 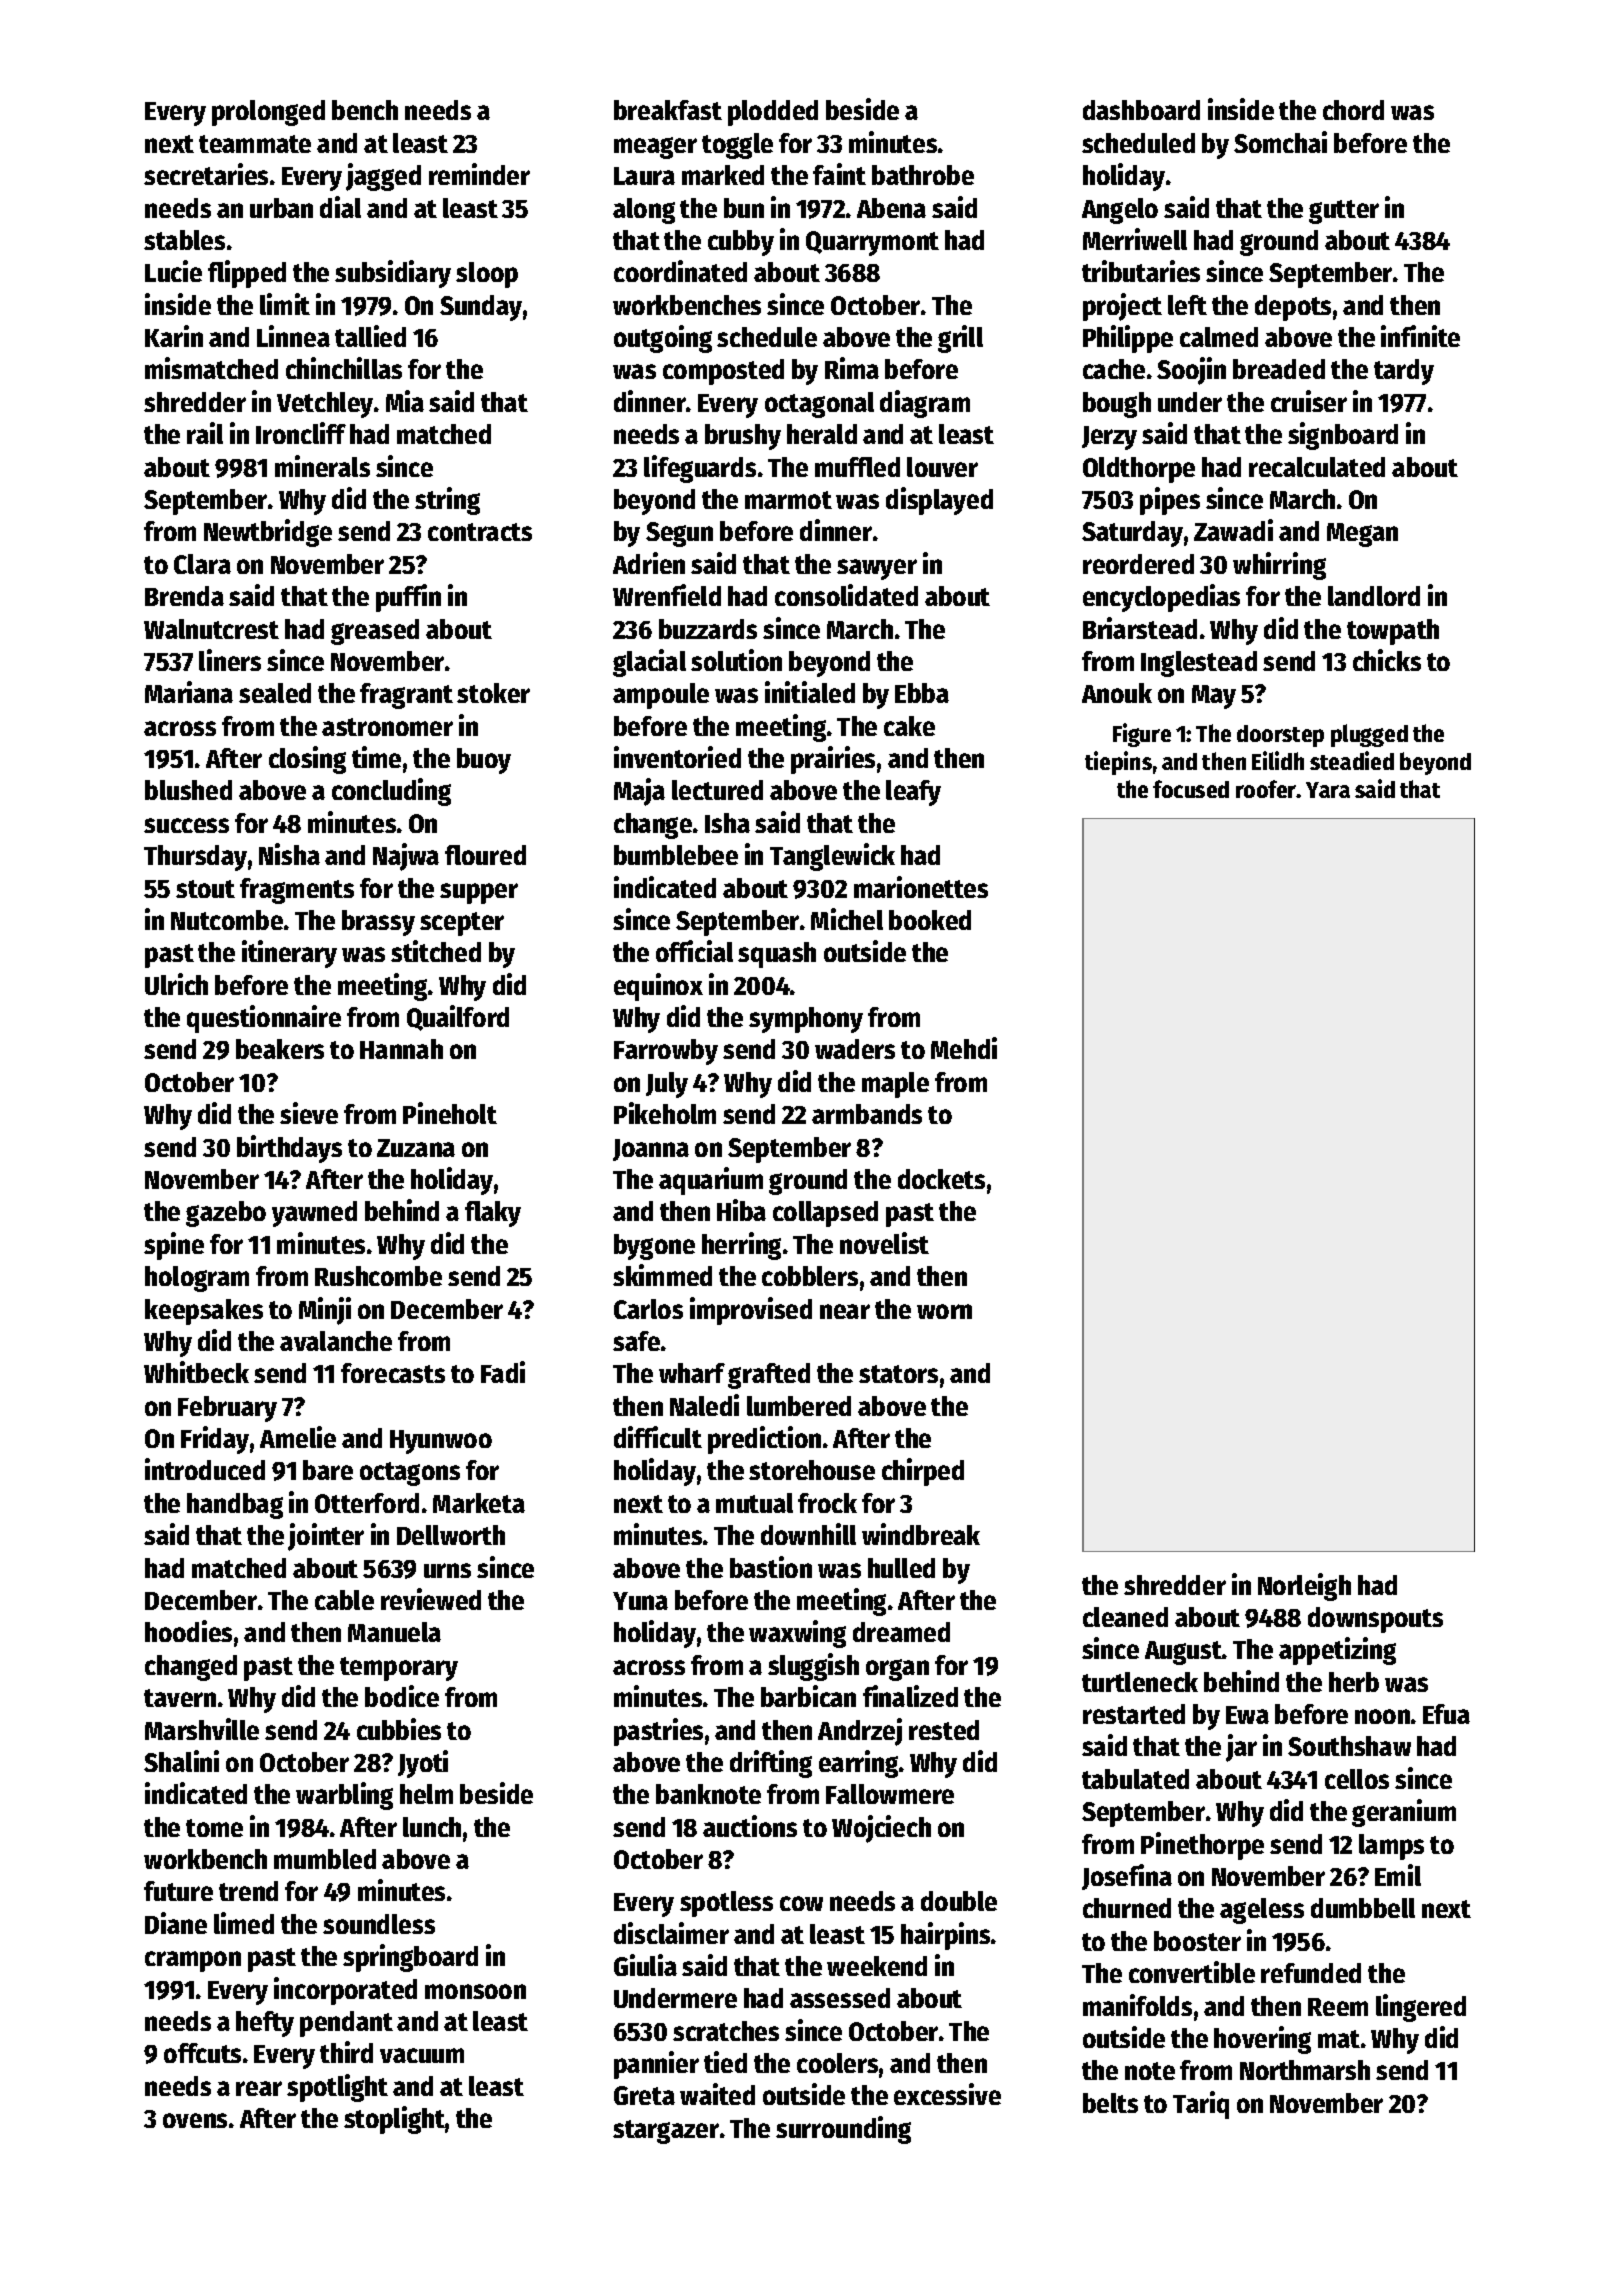 What do you see at coordinates (173, 271) in the document?
I see `Lucie` at bounding box center [173, 271].
